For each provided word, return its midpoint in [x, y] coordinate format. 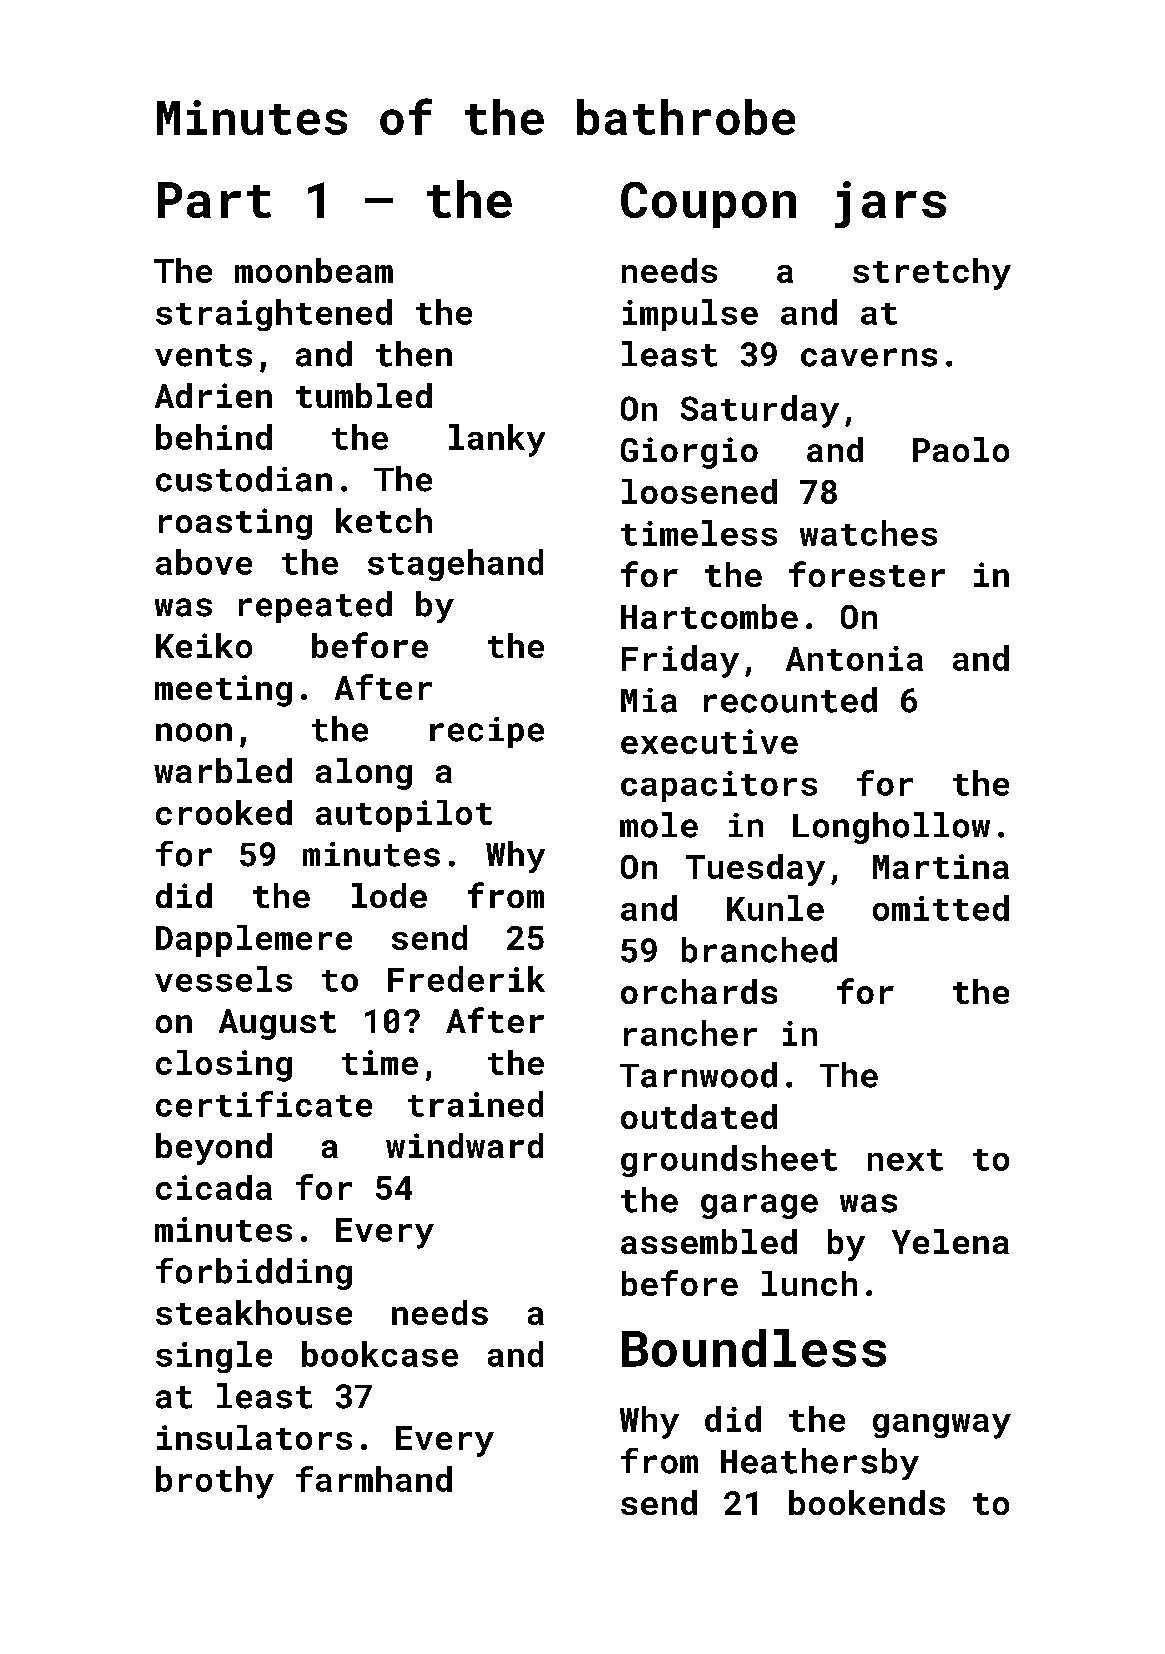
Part [214, 200]
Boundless [754, 1348]
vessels [223, 979]
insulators [254, 1437]
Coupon [708, 205]
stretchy [932, 274]
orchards [699, 991]
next [905, 1160]
